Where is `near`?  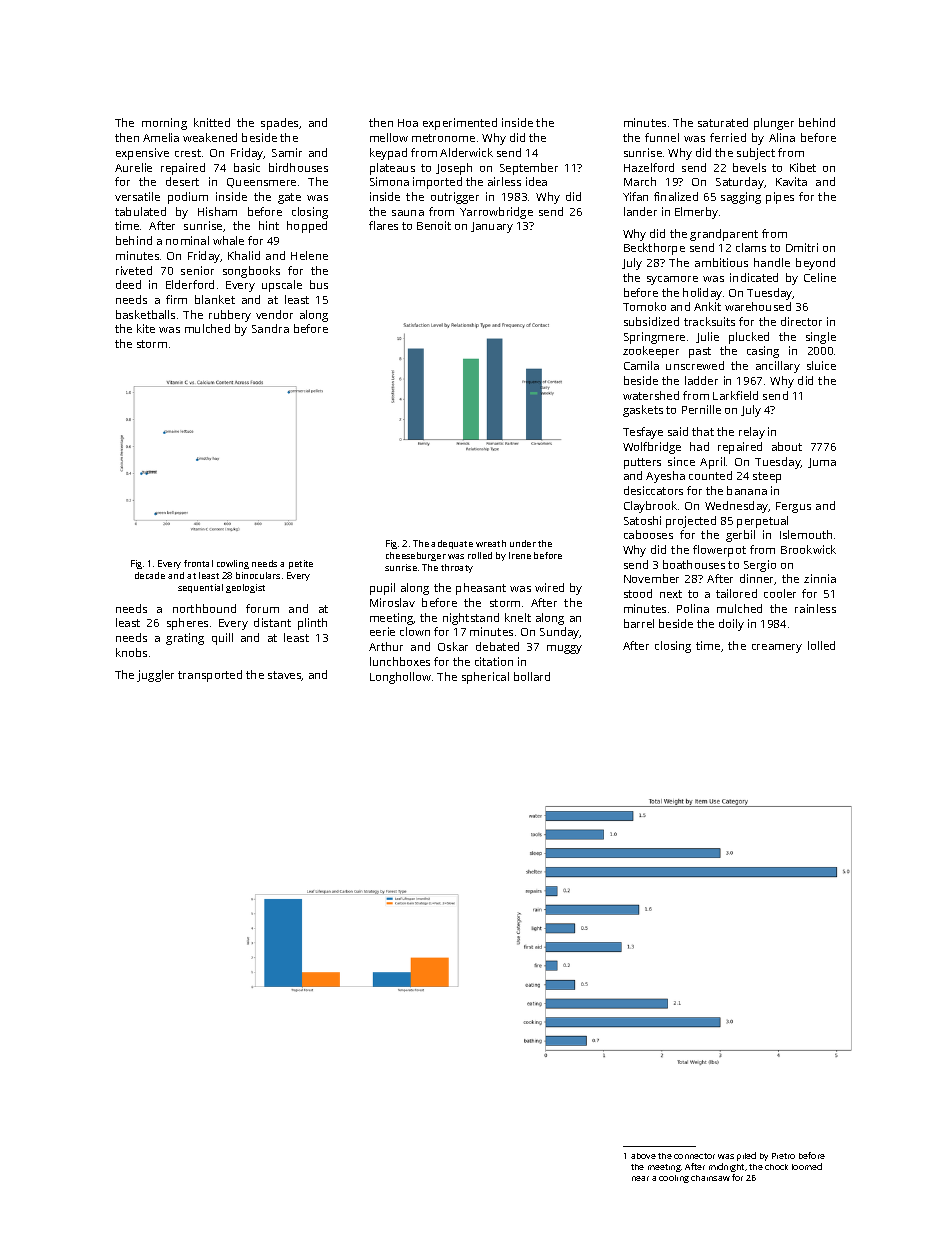 near is located at coordinates (640, 1178).
